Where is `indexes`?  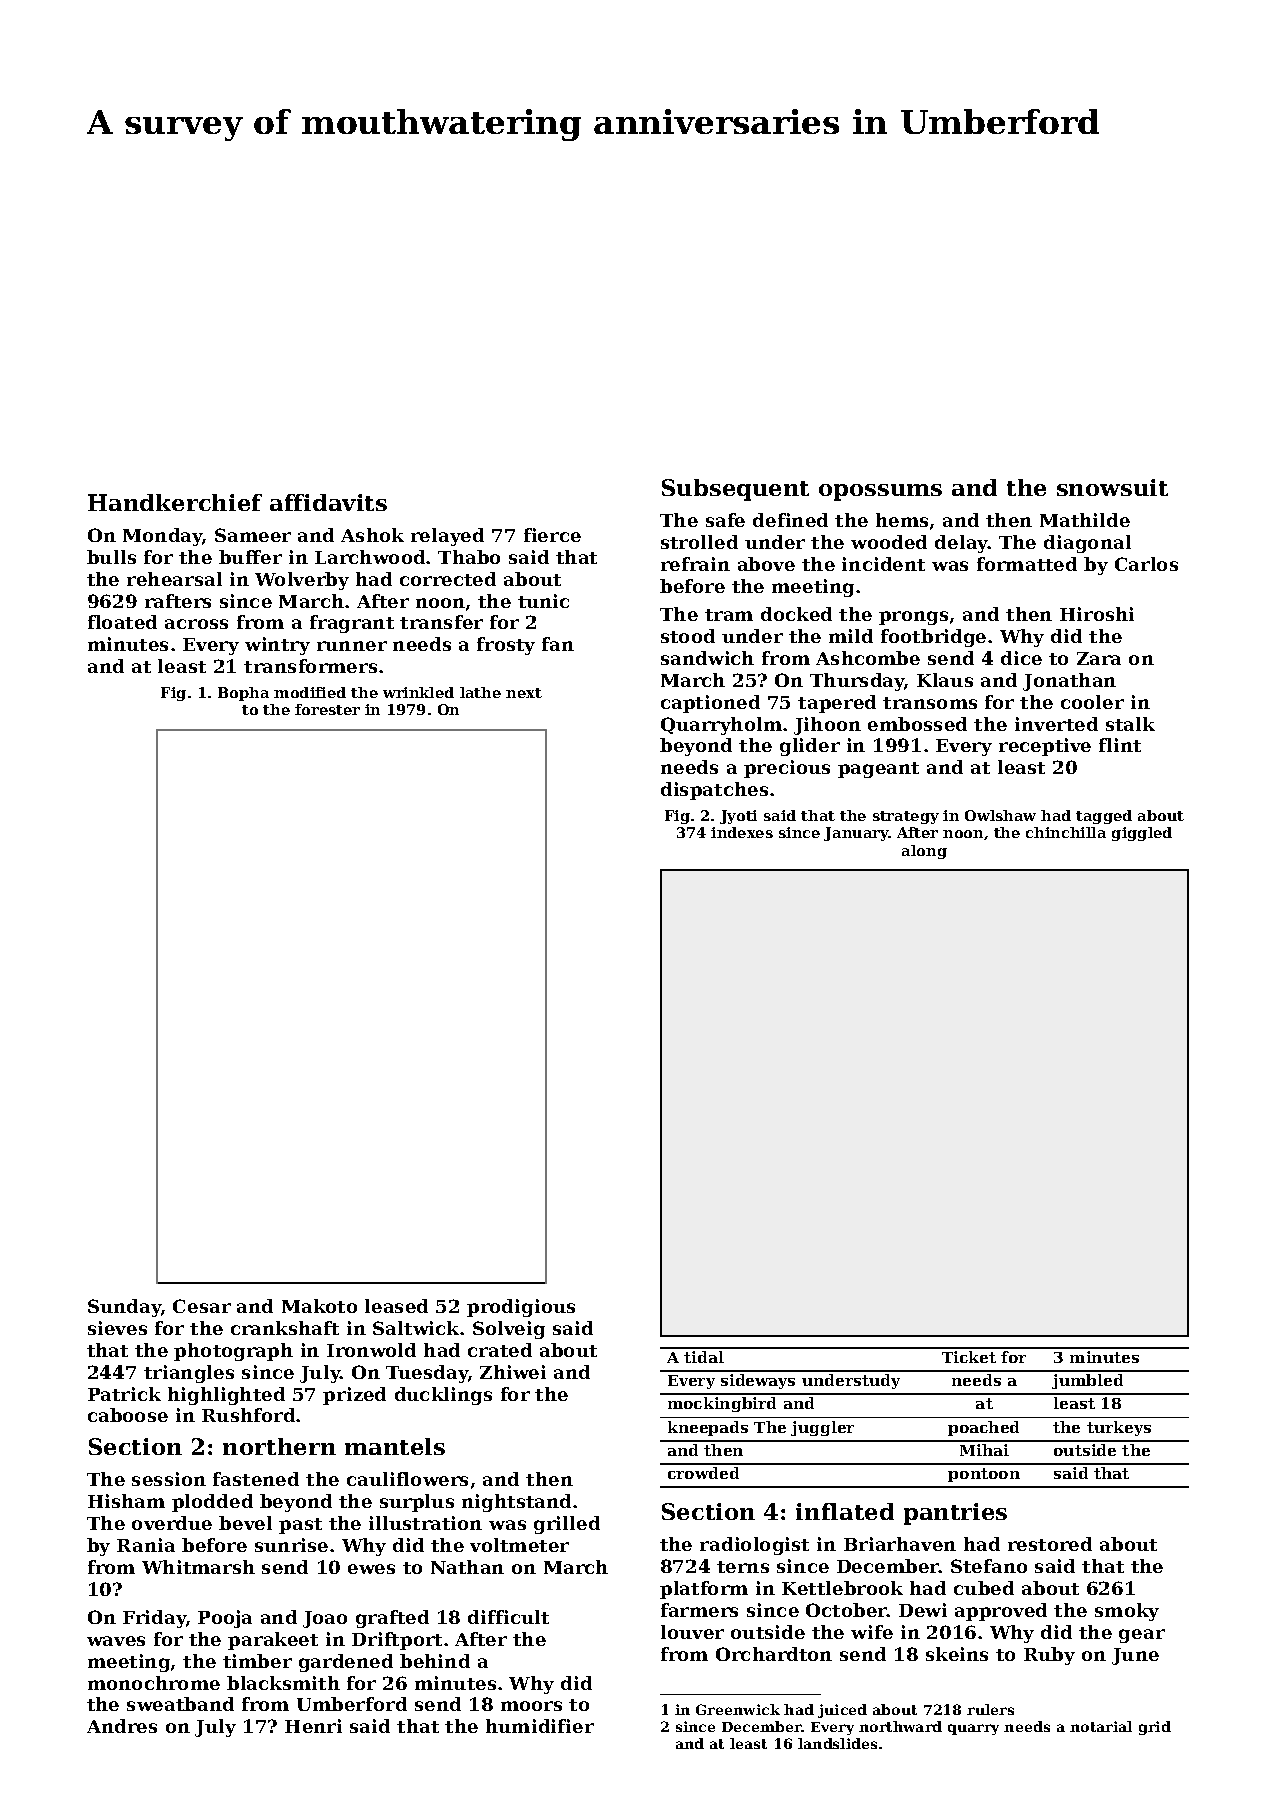
indexes is located at coordinates (742, 832).
